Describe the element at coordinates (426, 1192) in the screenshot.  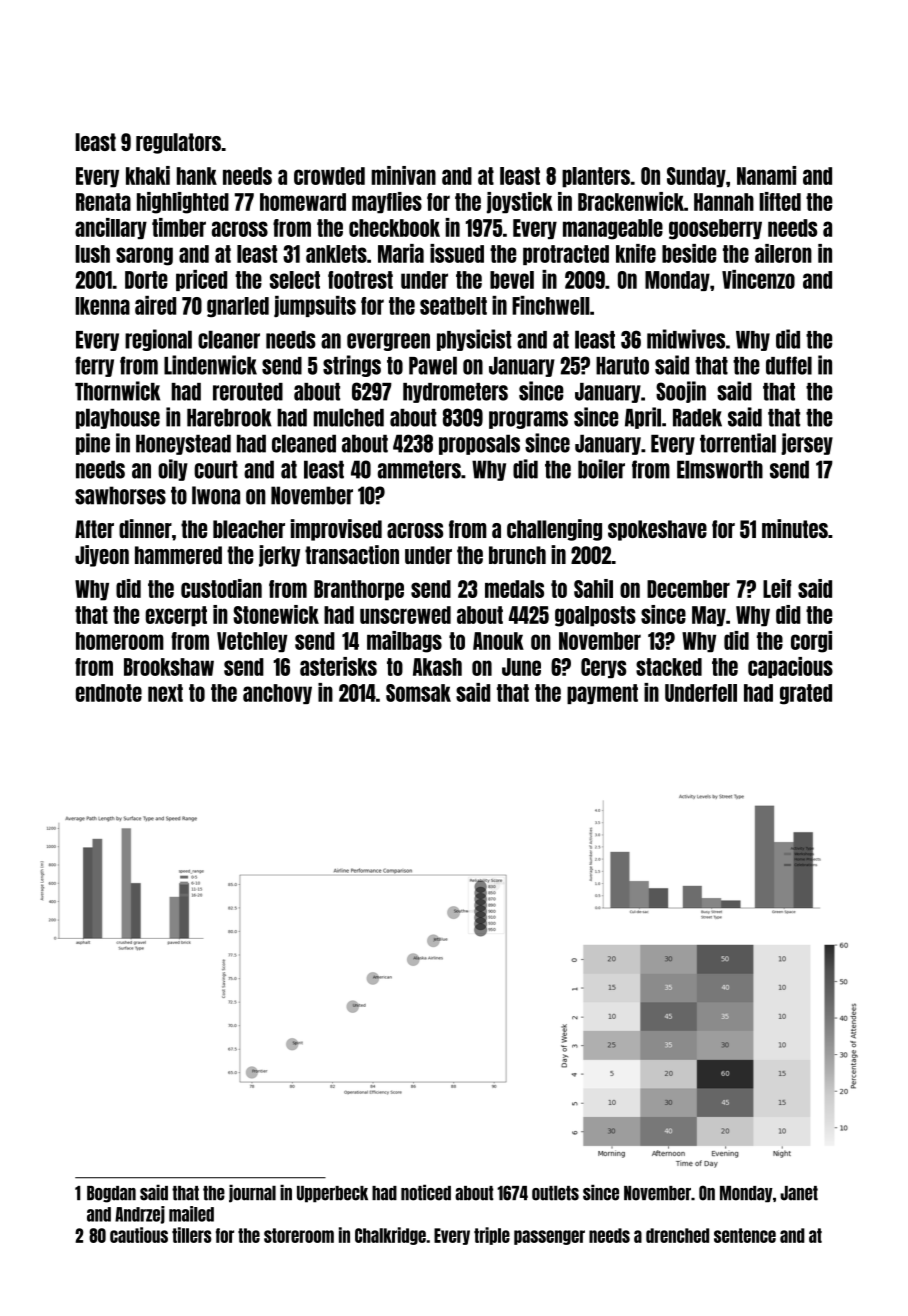
I see `noticed` at that location.
